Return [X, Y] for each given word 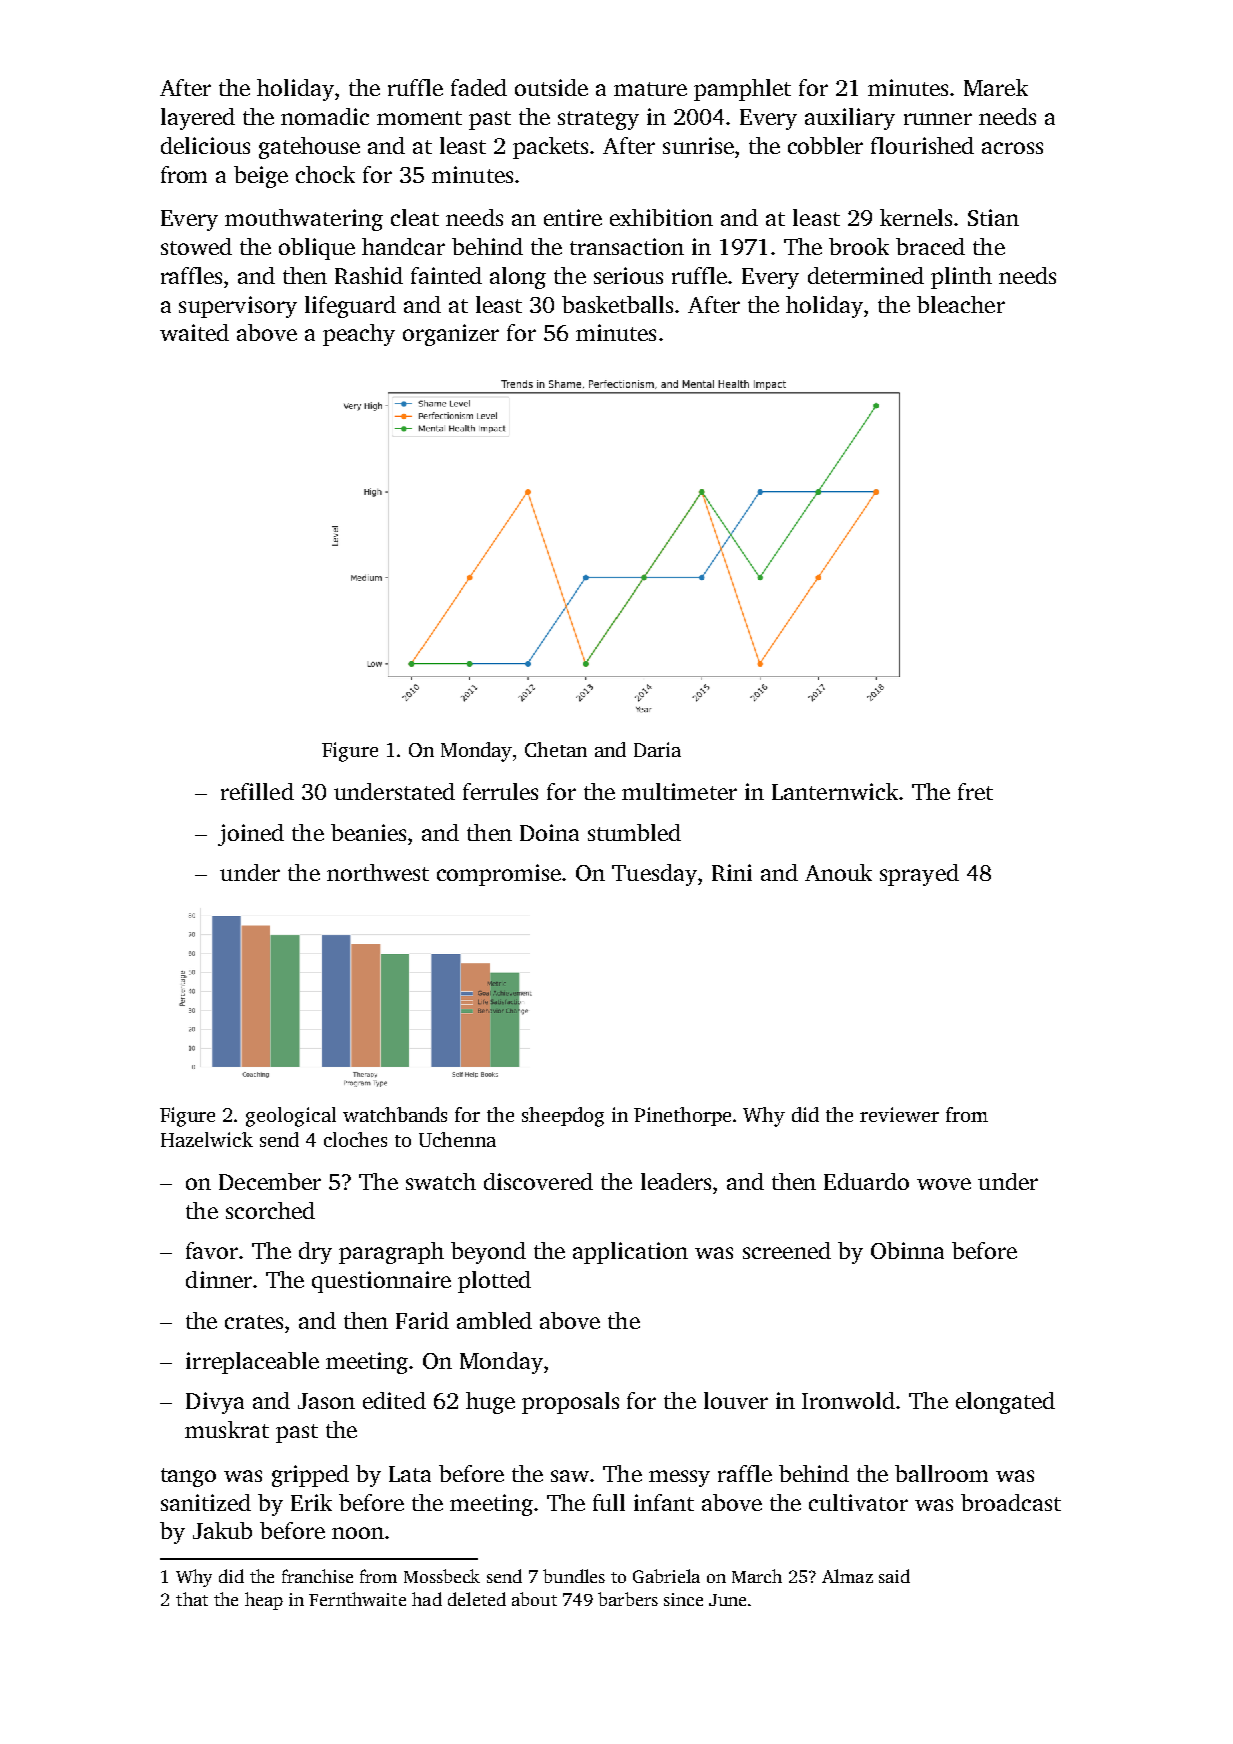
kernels [916, 217]
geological [291, 1117]
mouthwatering [304, 220]
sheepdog [563, 1117]
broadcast [1011, 1502]
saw [570, 1476]
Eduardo [866, 1181]
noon [358, 1533]
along [518, 278]
